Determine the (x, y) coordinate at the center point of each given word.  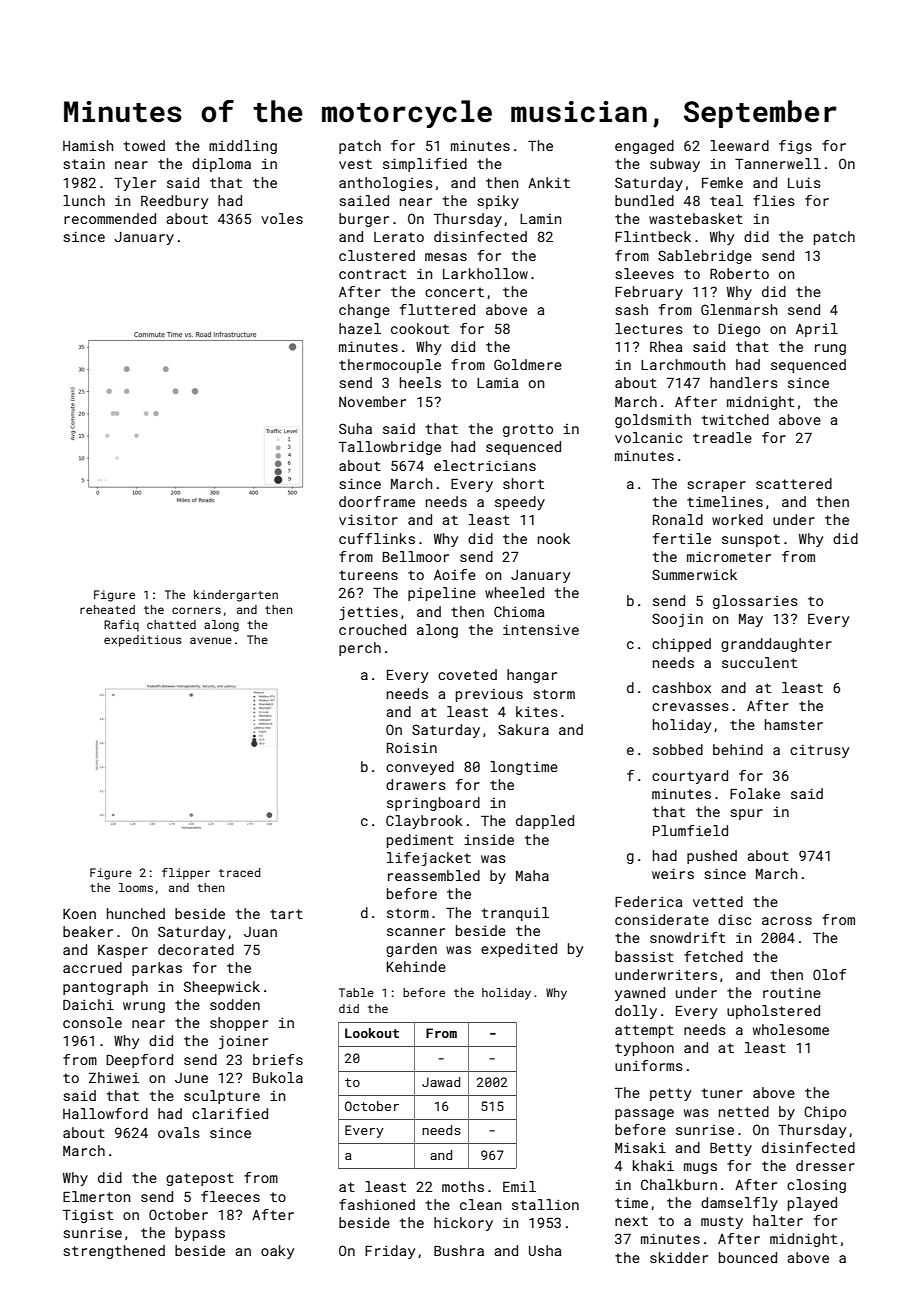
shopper (239, 1024)
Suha (355, 428)
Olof (829, 974)
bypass (200, 1234)
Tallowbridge (390, 448)
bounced (748, 1257)
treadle (722, 437)
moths (463, 1186)
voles (282, 218)
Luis (804, 182)
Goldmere (528, 364)
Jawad (441, 1082)
